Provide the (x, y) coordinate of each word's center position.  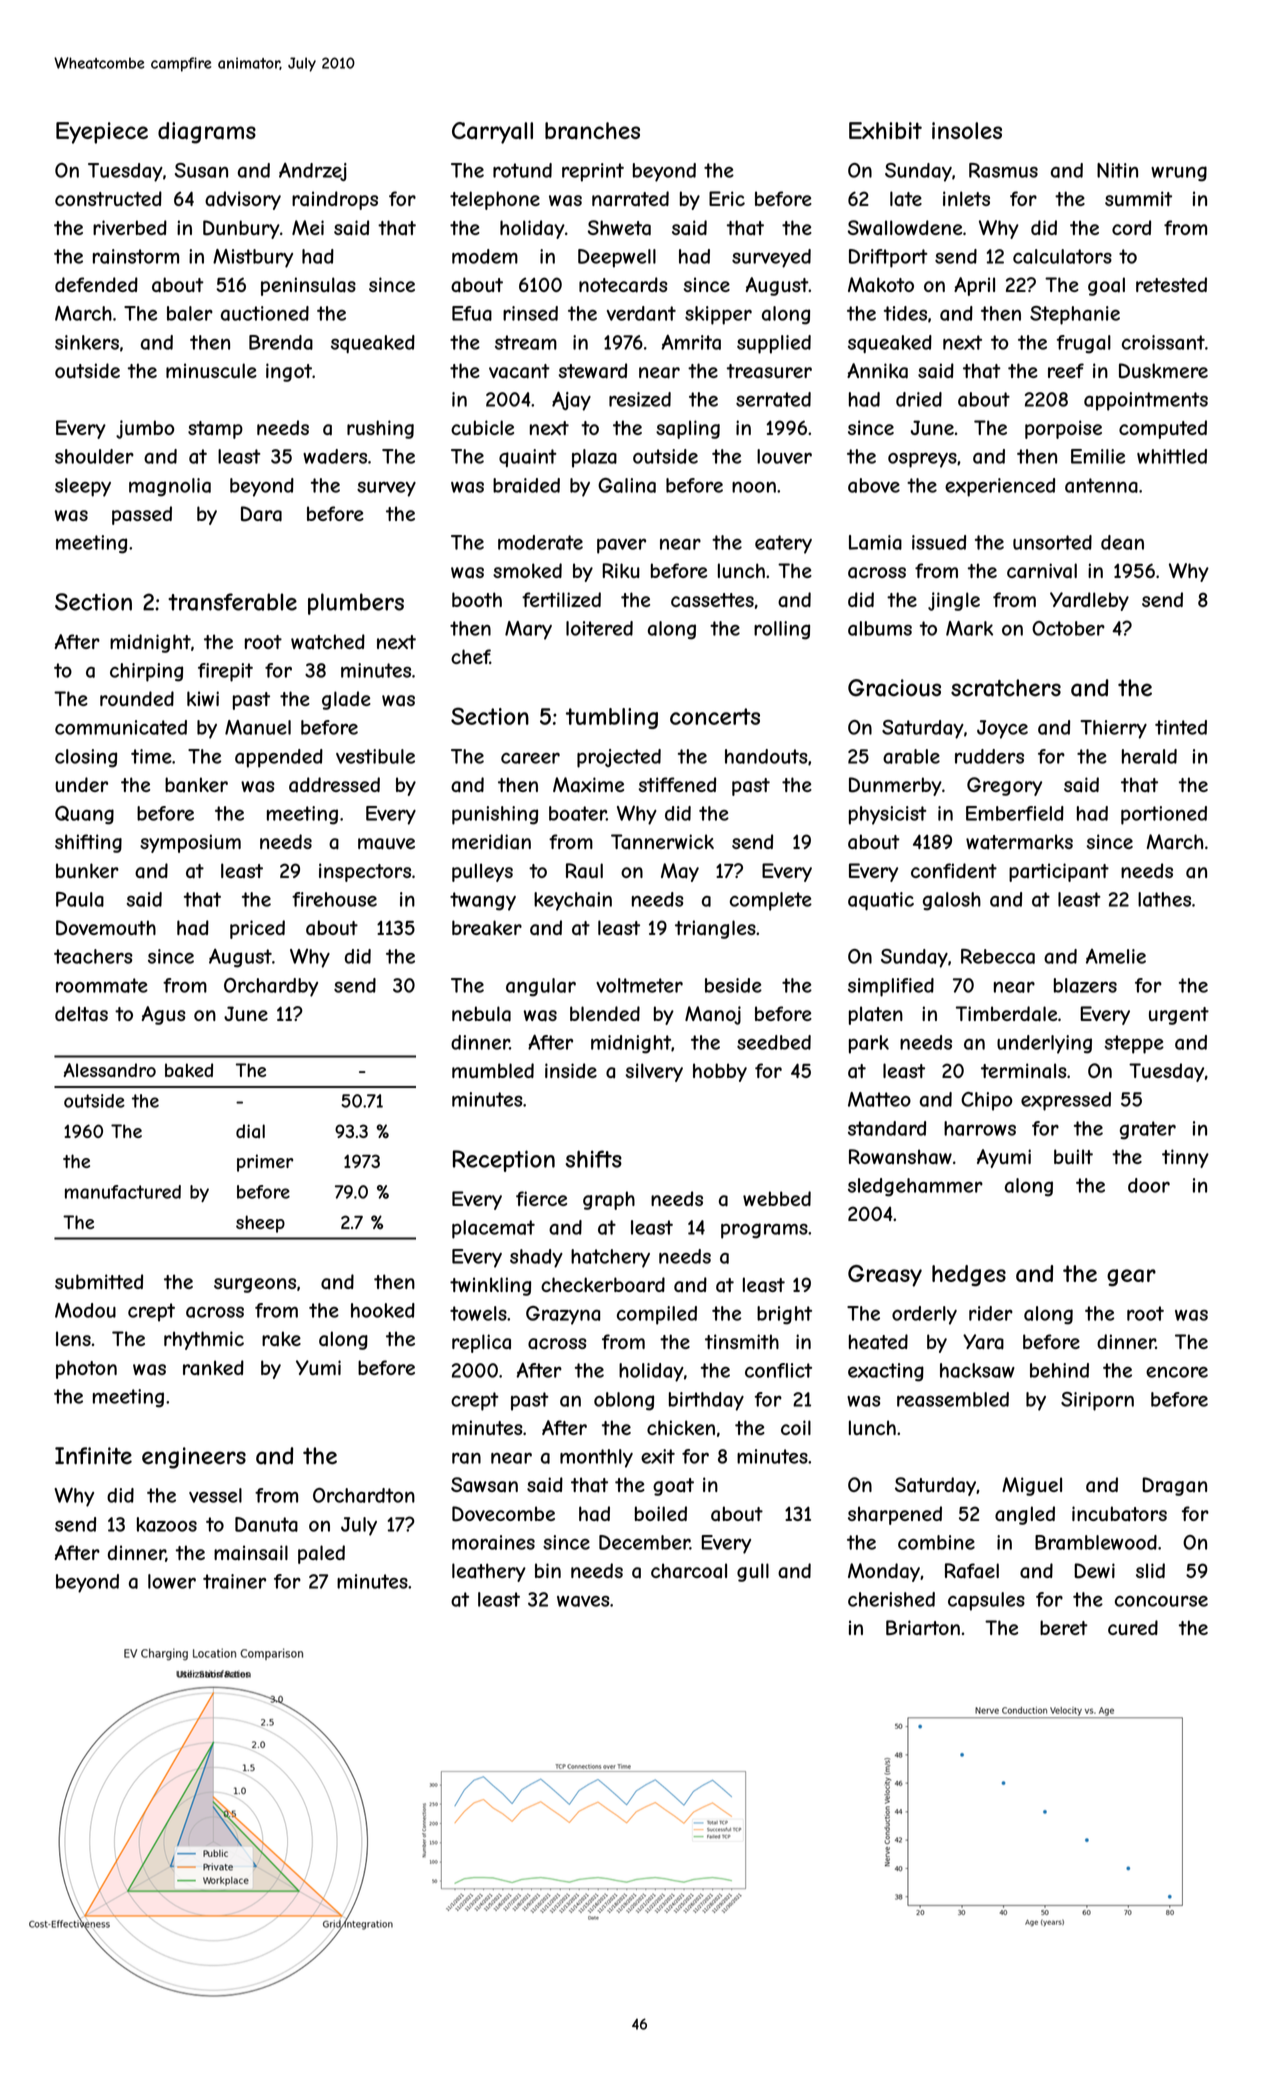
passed (142, 515)
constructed (108, 198)
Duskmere (1163, 371)
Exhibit (885, 130)
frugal (1084, 344)
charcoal (689, 1571)
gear (1131, 1278)
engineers (194, 1458)
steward (593, 371)
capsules (986, 1601)
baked (189, 1070)
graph (609, 1200)
